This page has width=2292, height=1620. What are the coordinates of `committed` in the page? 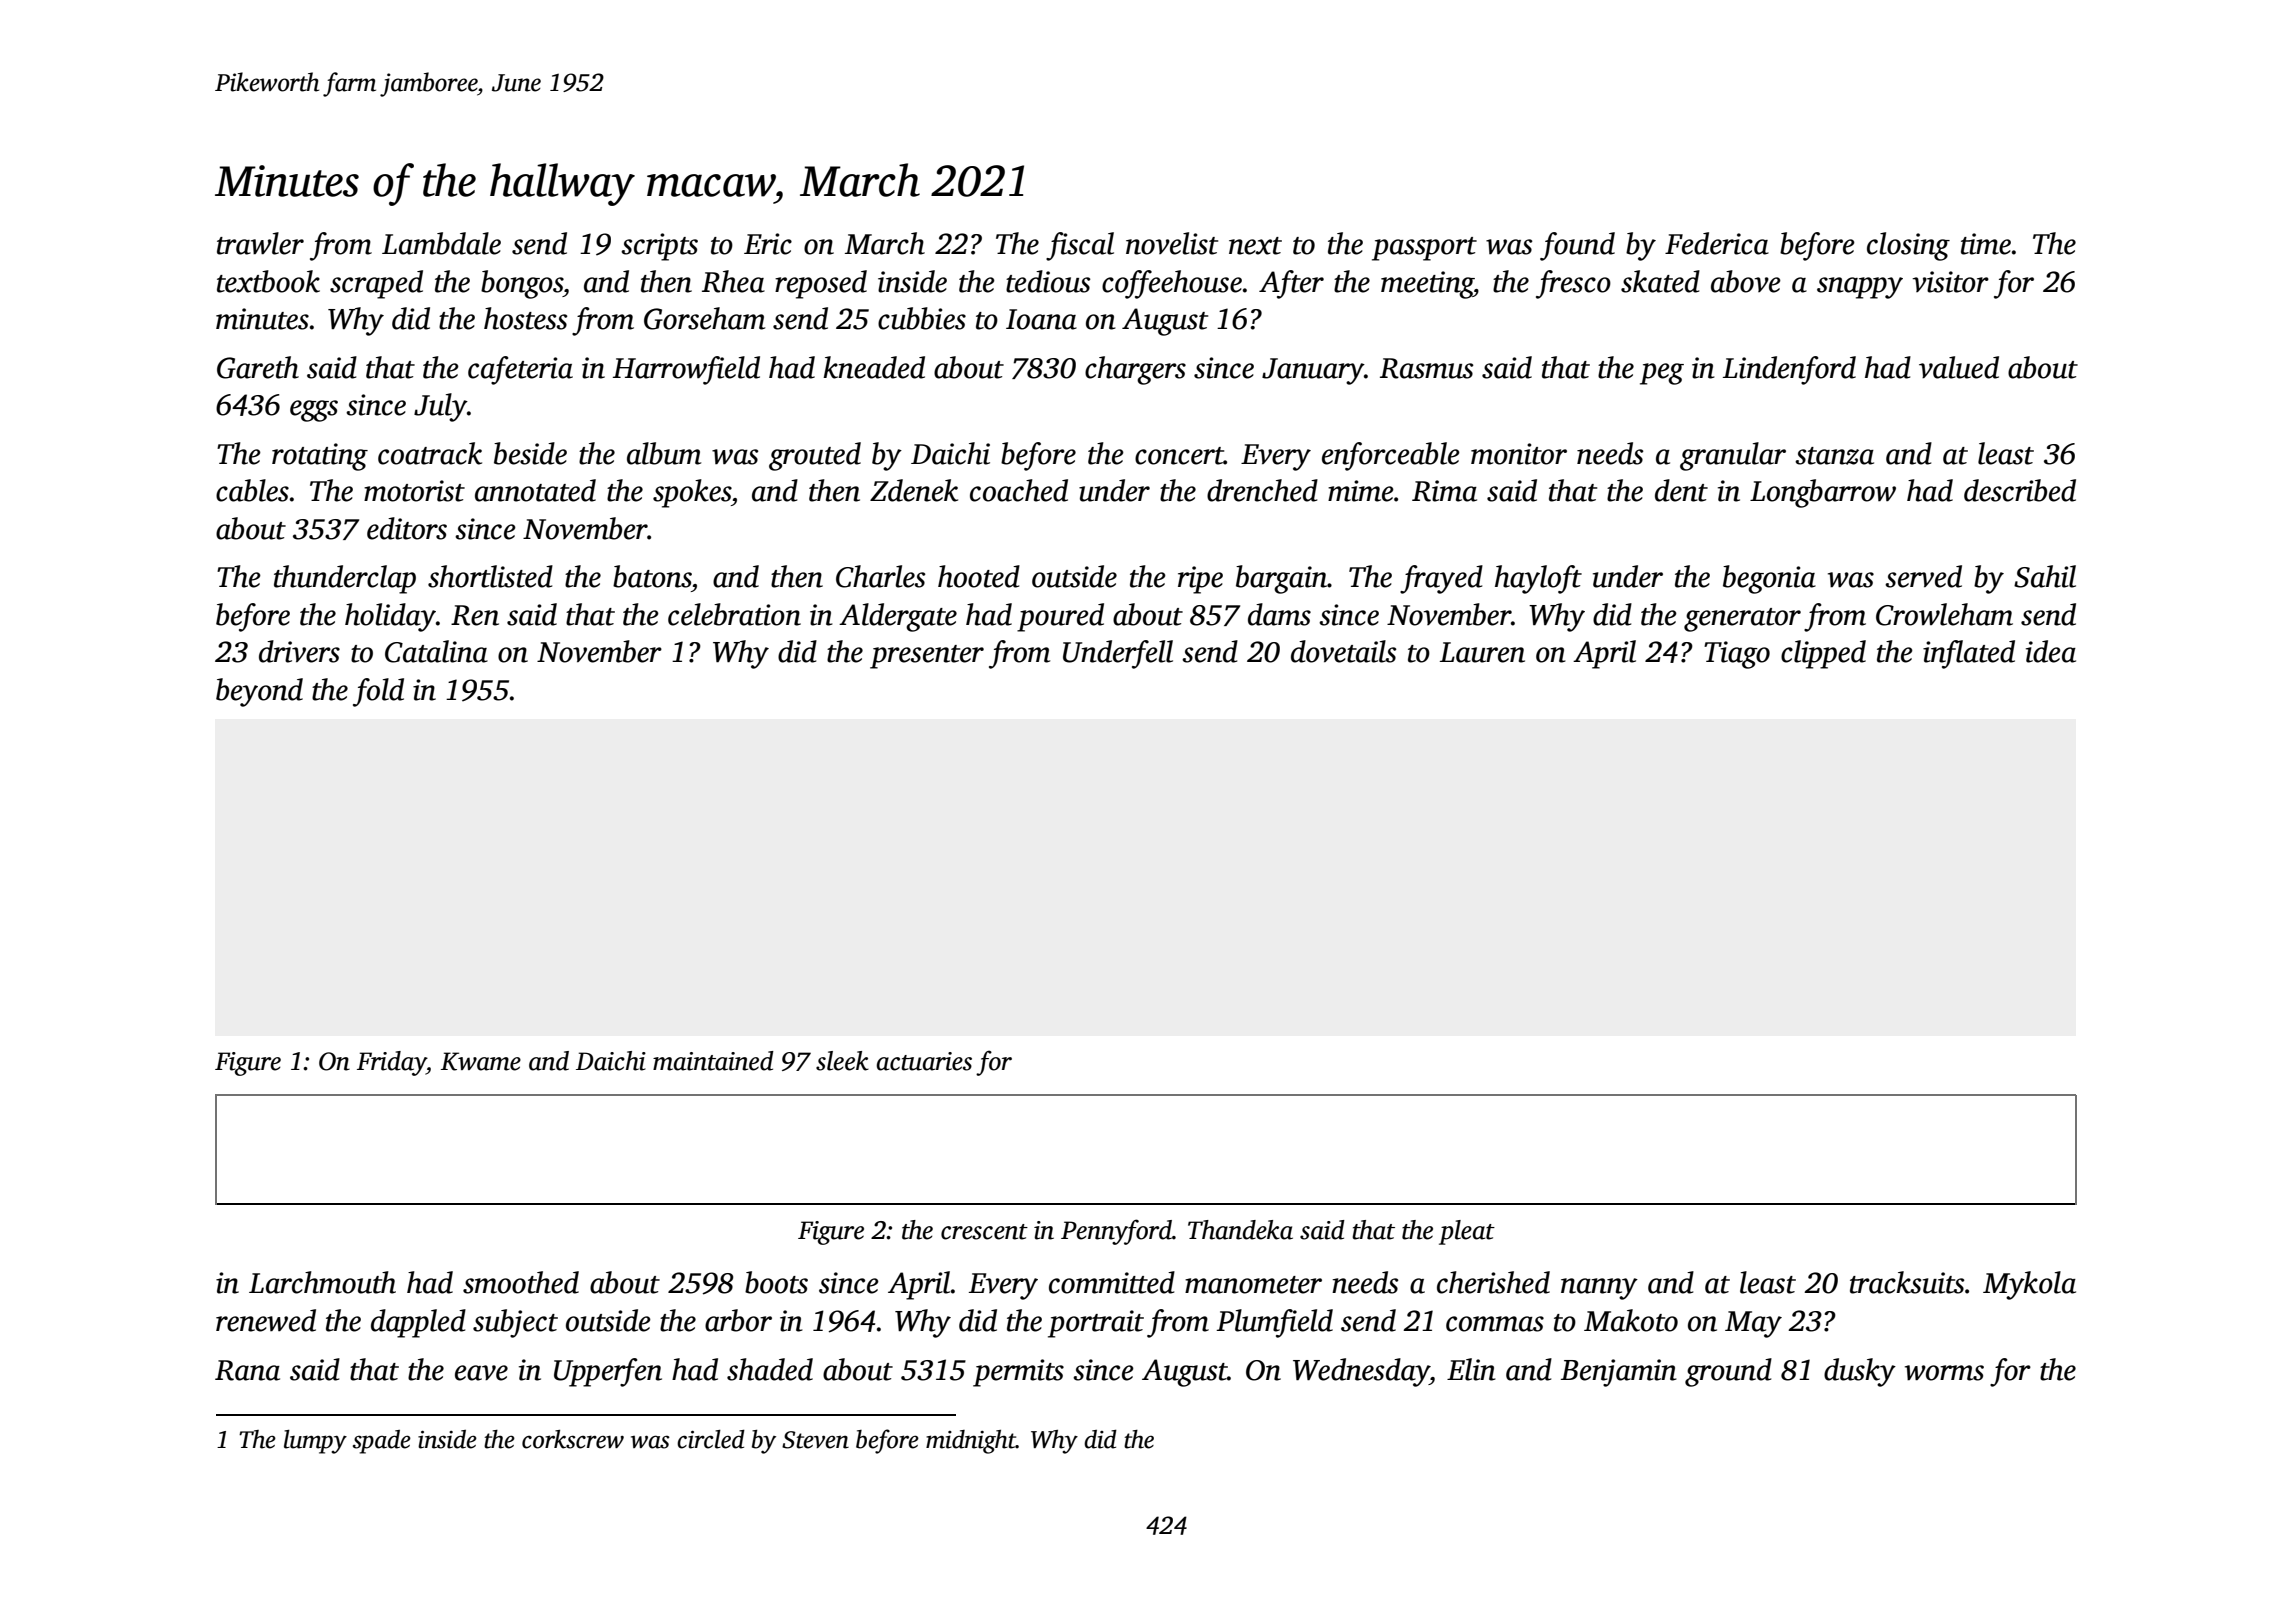 It's located at (1112, 1282).
